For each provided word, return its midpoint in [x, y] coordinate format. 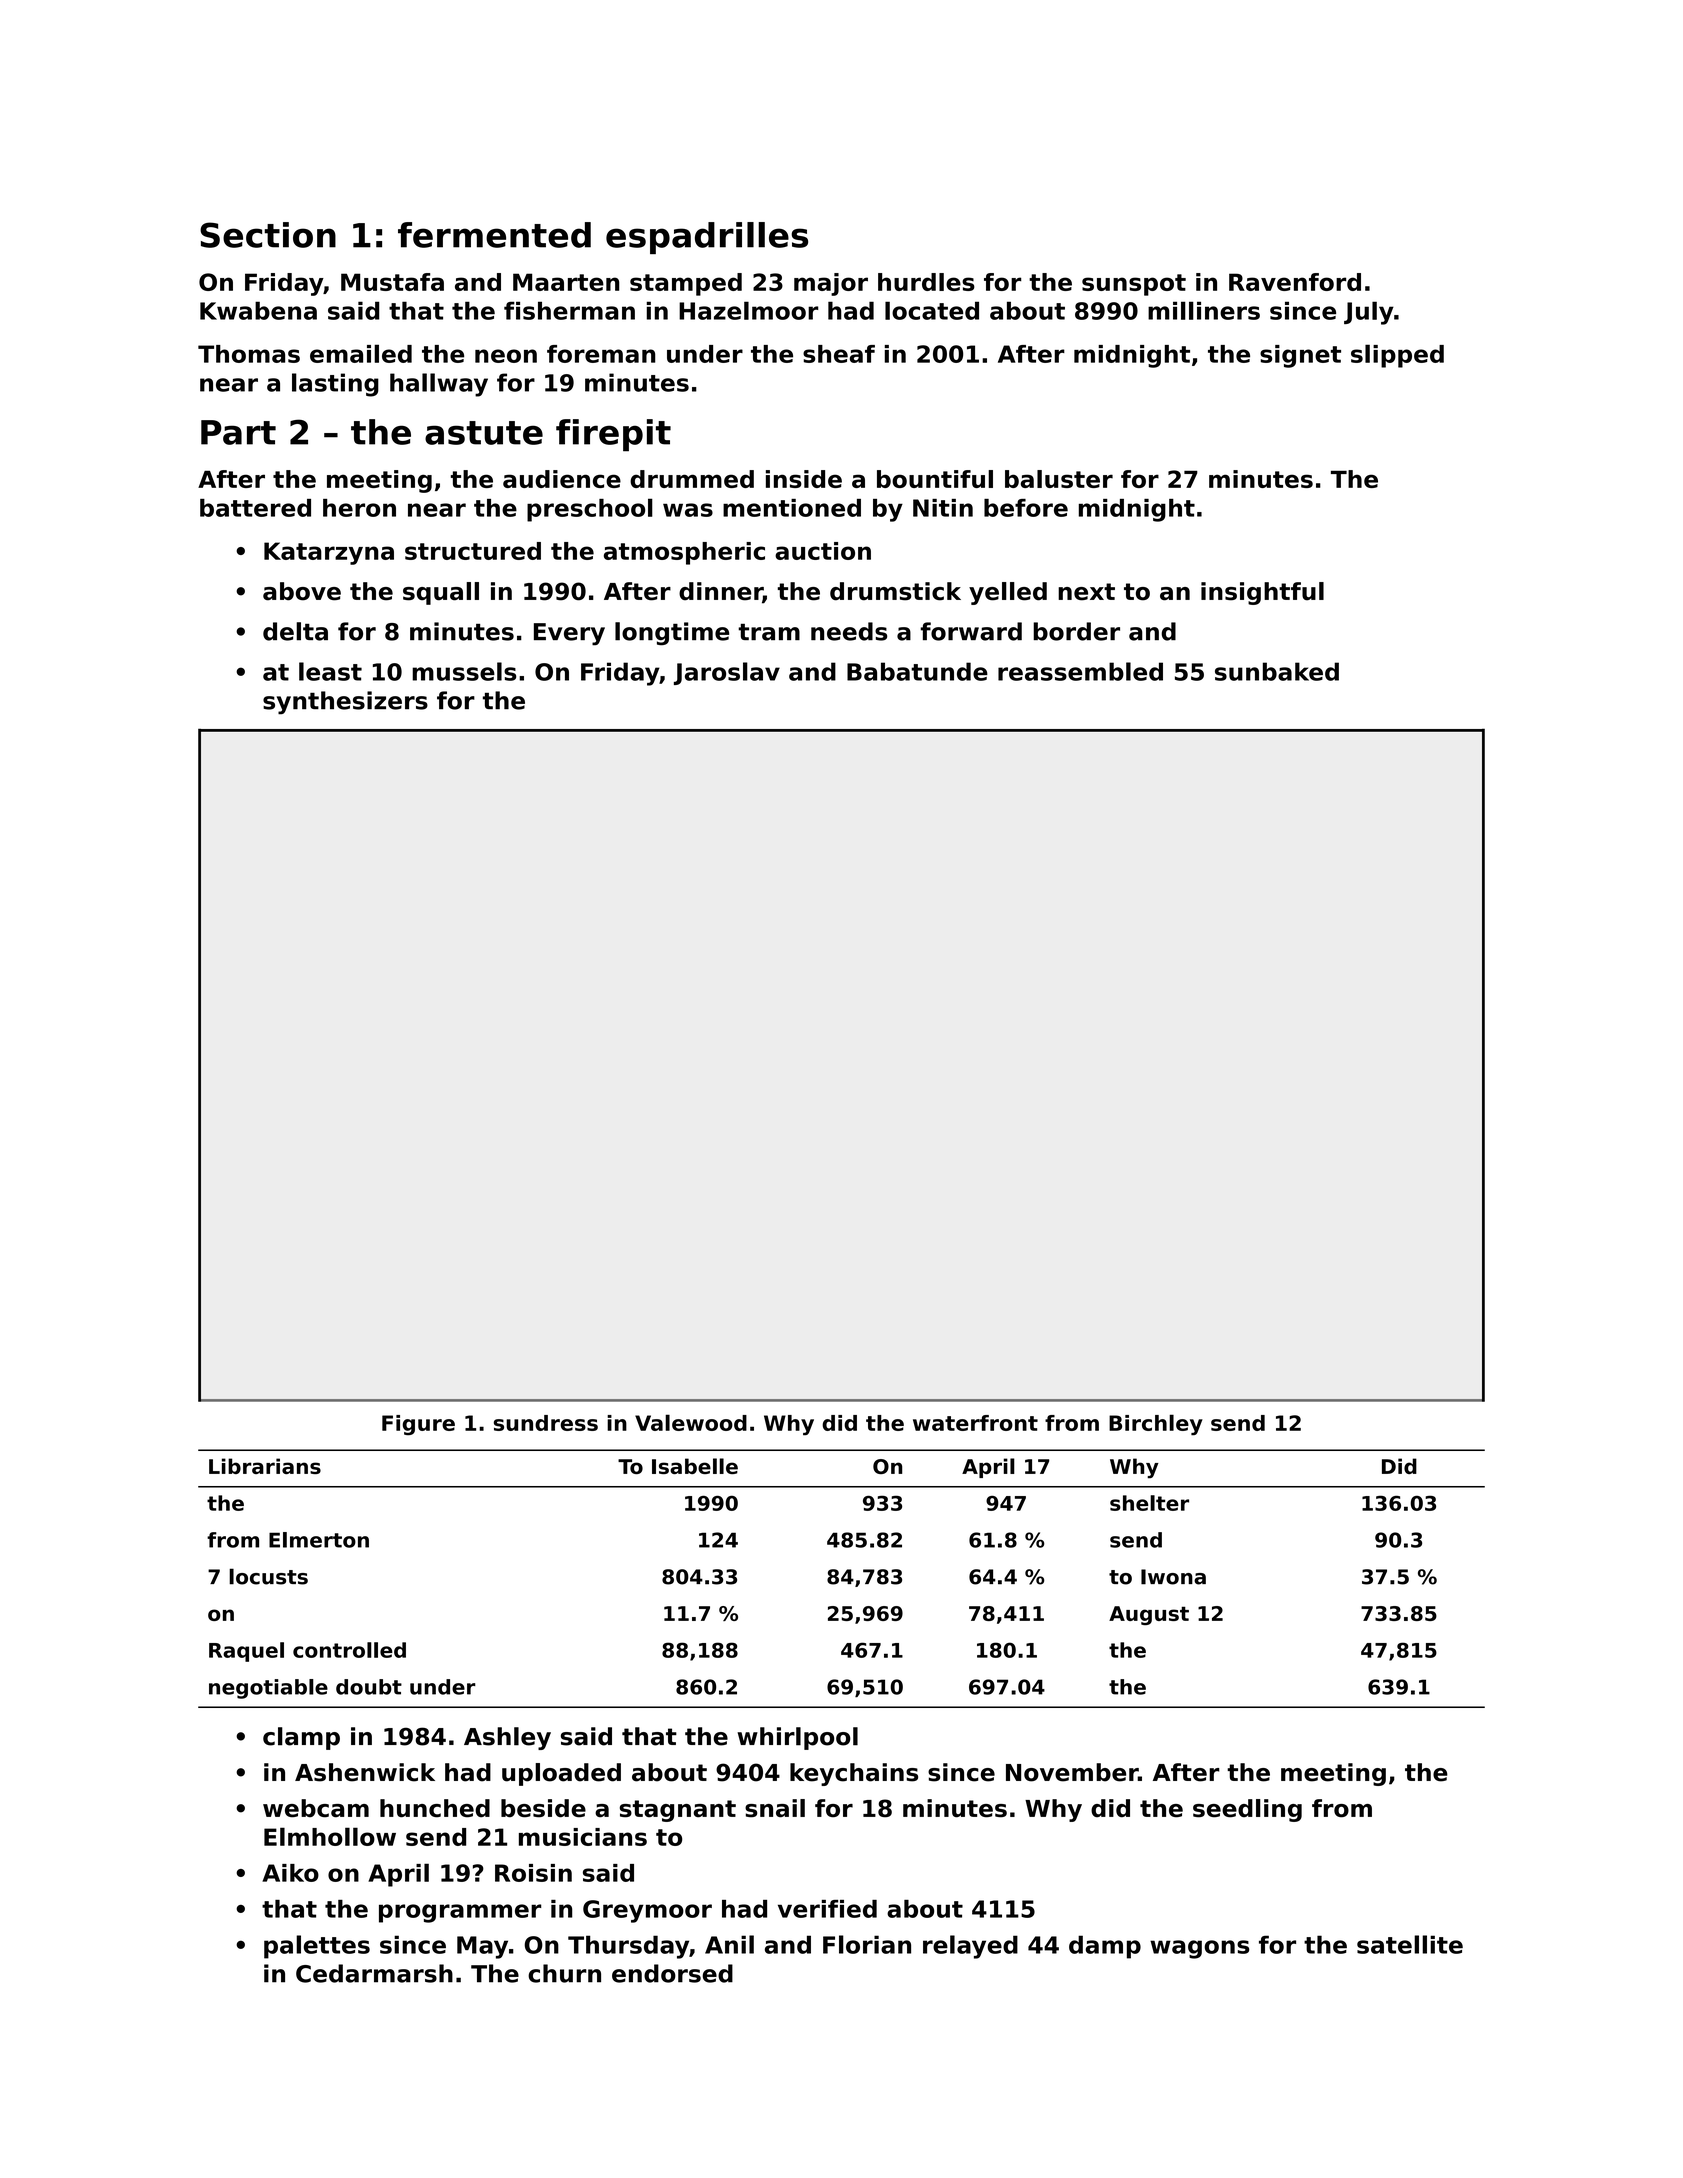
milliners [1204, 310]
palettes [317, 1947]
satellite [1410, 1944]
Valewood [691, 1422]
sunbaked [1277, 671]
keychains [854, 1774]
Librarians [265, 1466]
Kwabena [258, 310]
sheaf [839, 354]
